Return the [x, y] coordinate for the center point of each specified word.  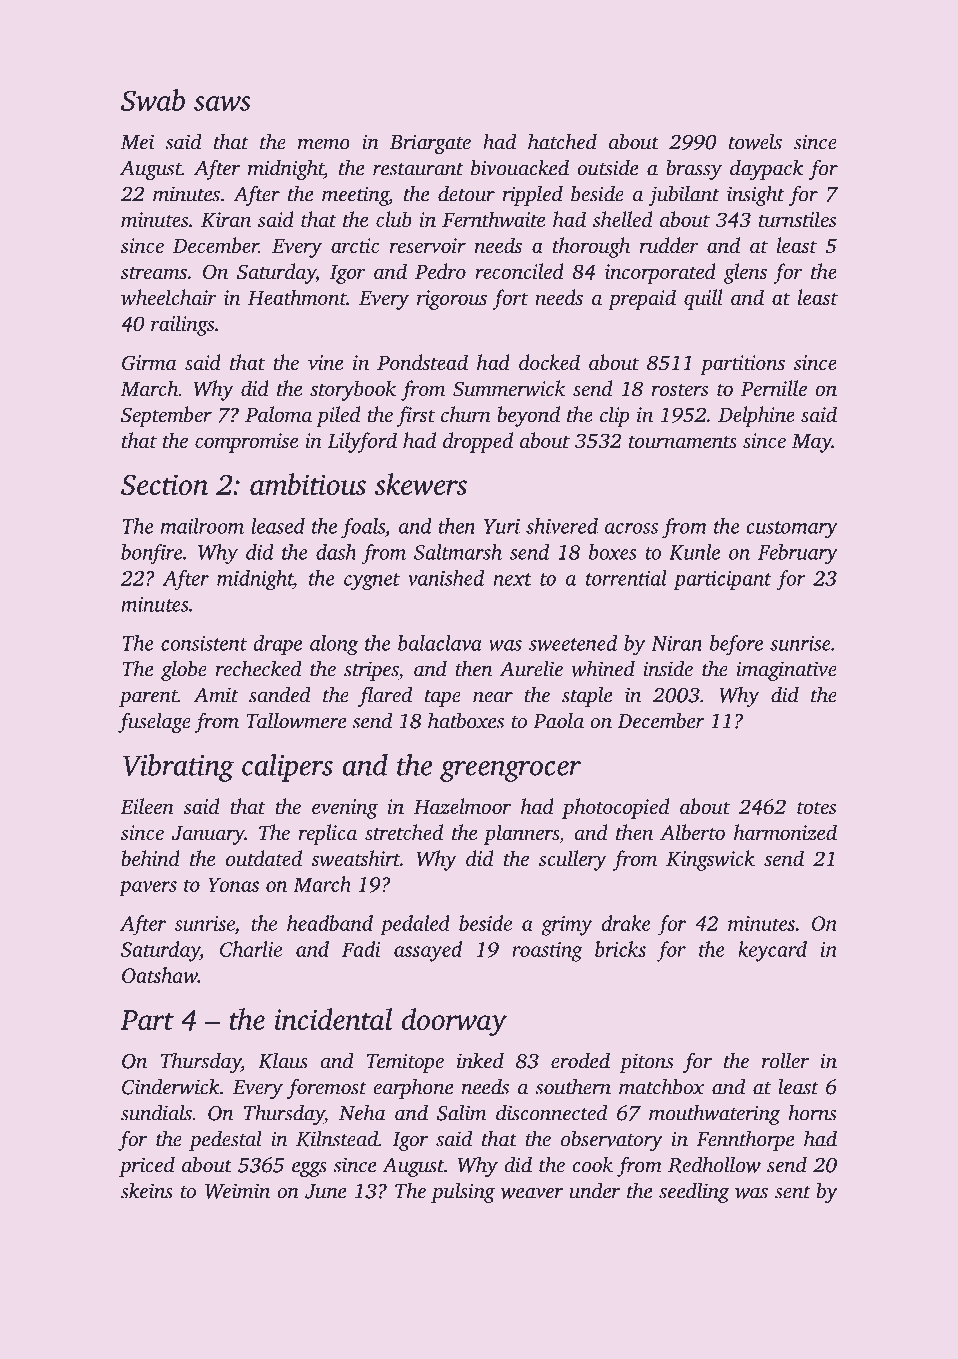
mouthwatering [714, 1115]
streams [154, 273]
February [798, 554]
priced [147, 1166]
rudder [669, 245]
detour [466, 193]
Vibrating [178, 768]
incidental [333, 1019]
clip [614, 416]
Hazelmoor [462, 806]
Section [164, 484]
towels [755, 141]
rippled [533, 195]
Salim [461, 1112]
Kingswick [710, 860]
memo [324, 144]
